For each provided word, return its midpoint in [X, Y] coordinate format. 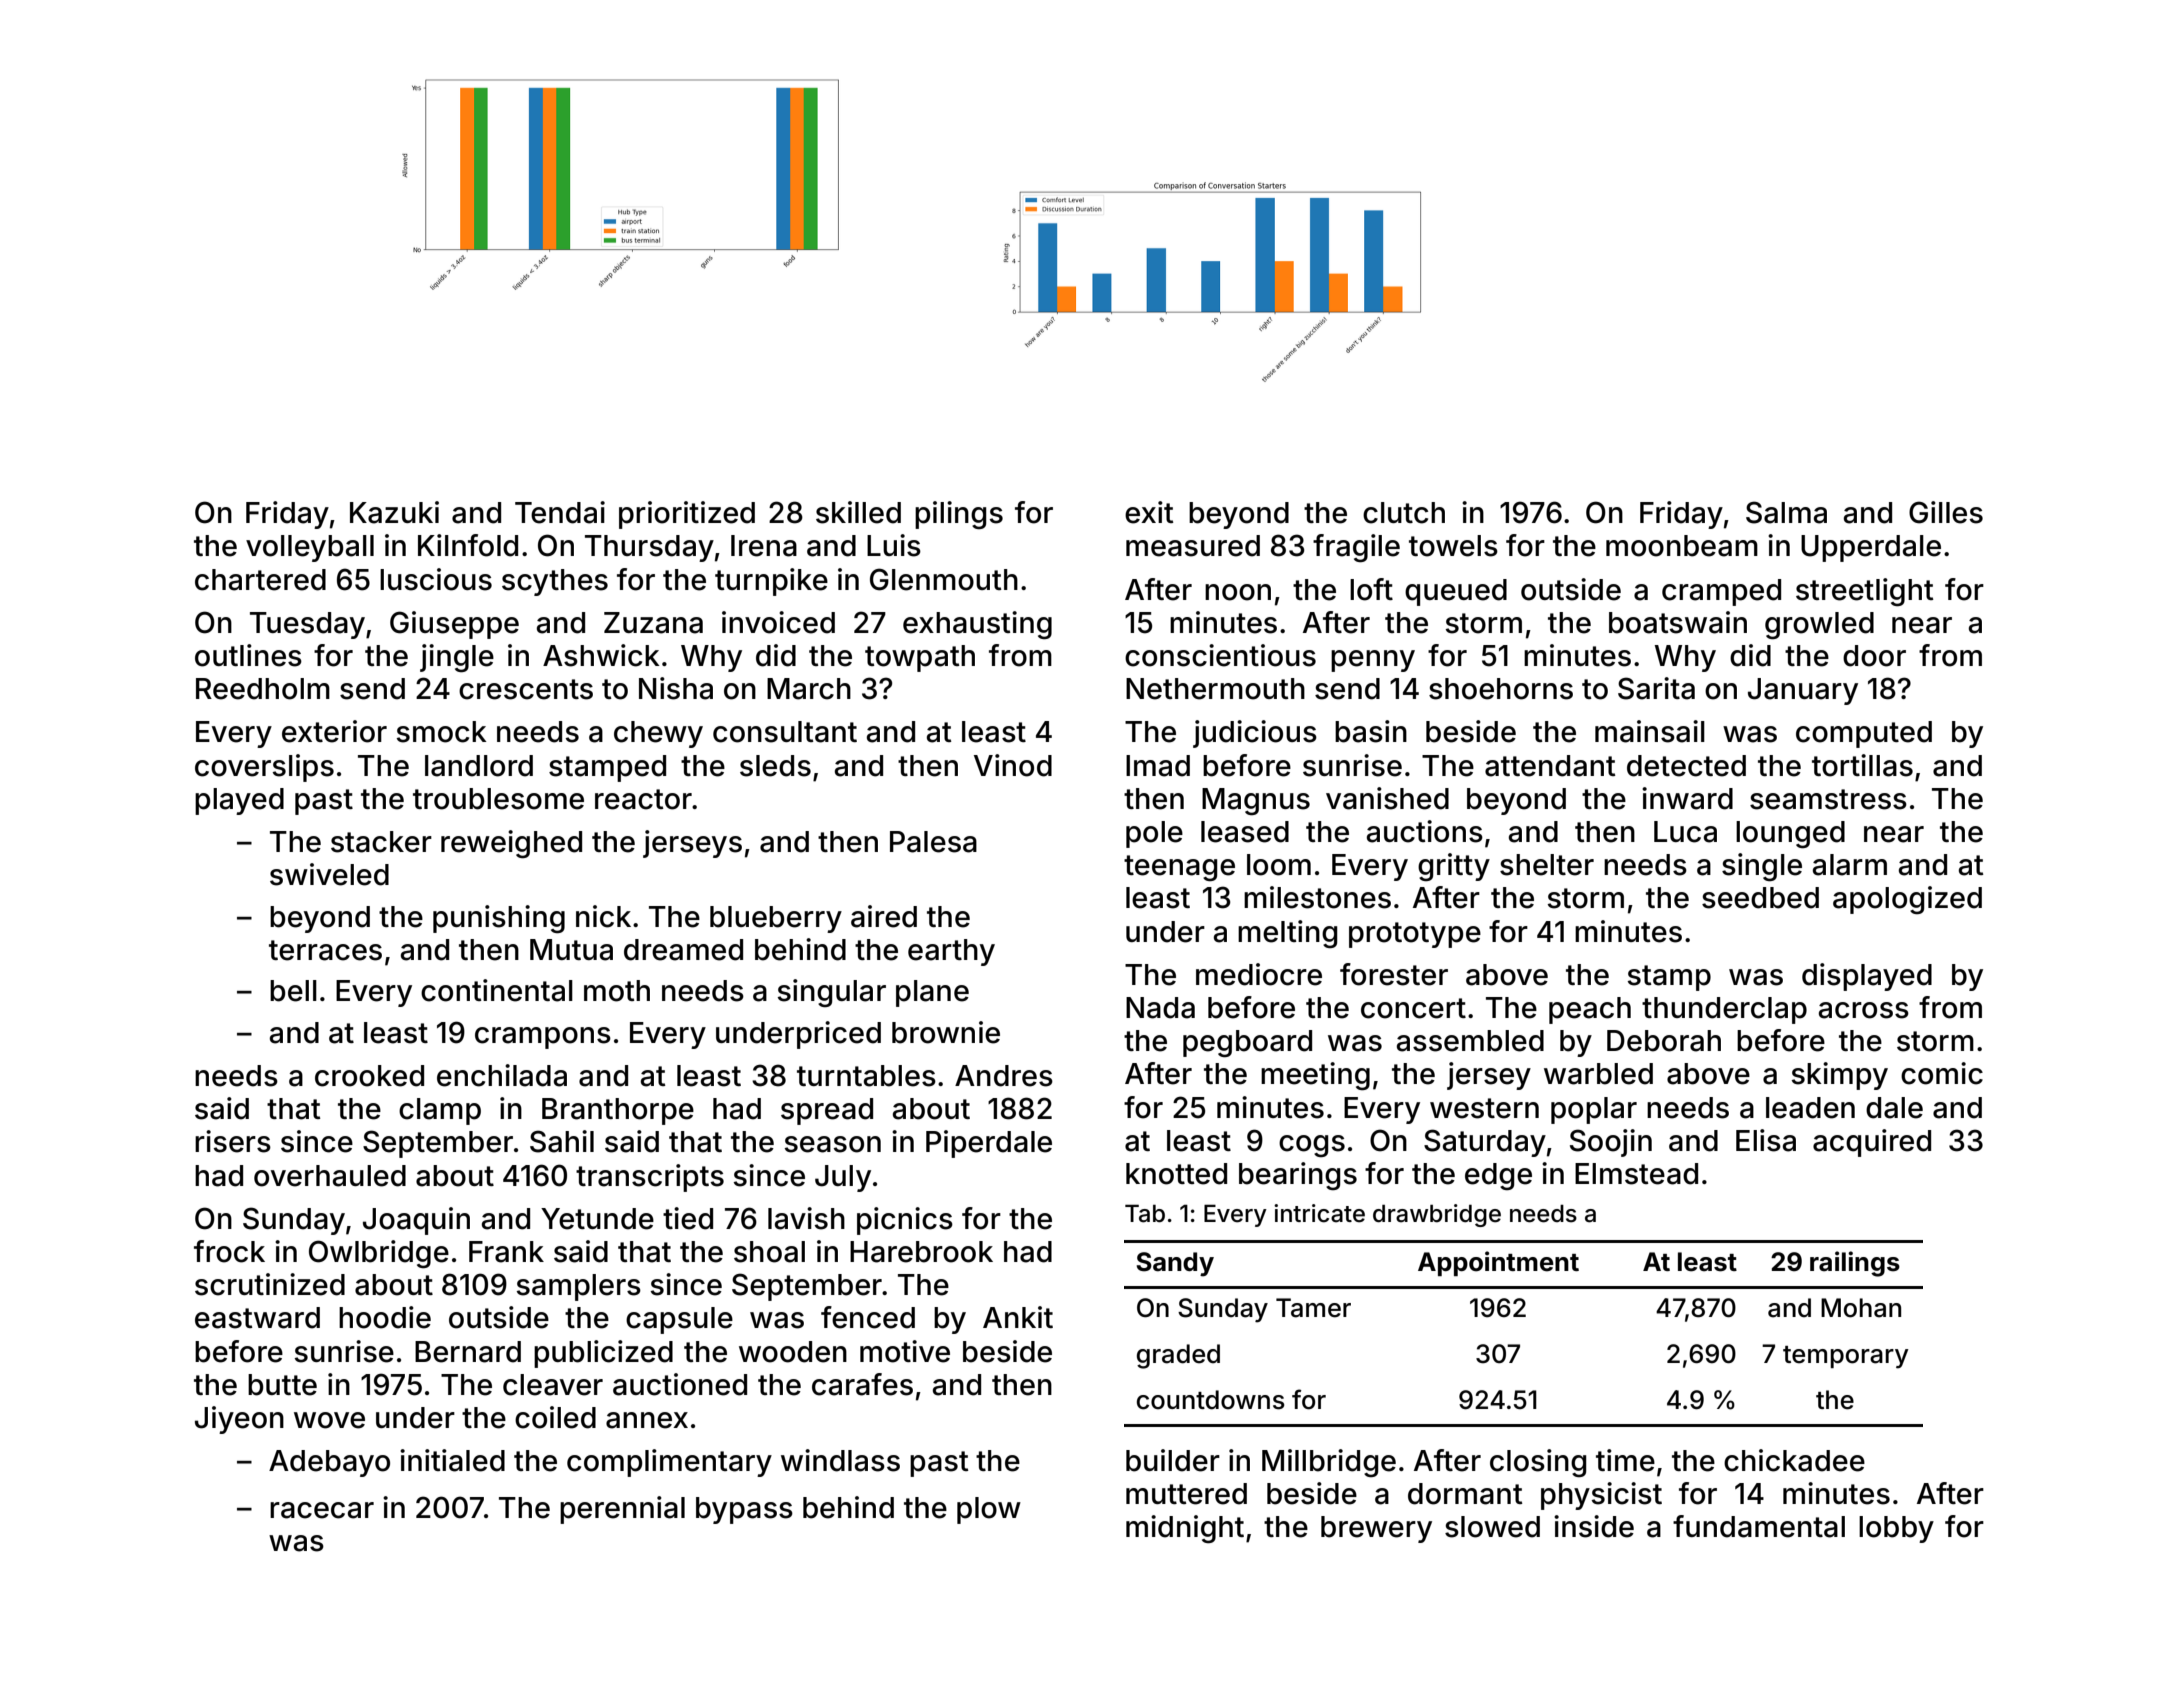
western [1484, 1108]
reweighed [511, 844]
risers [233, 1141]
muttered [1186, 1494]
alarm [1850, 865]
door [1874, 656]
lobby [1896, 1529]
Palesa [933, 842]
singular [831, 993]
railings [1855, 1264]
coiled [555, 1417]
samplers [578, 1287]
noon [1238, 592]
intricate [1319, 1213]
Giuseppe [454, 625]
